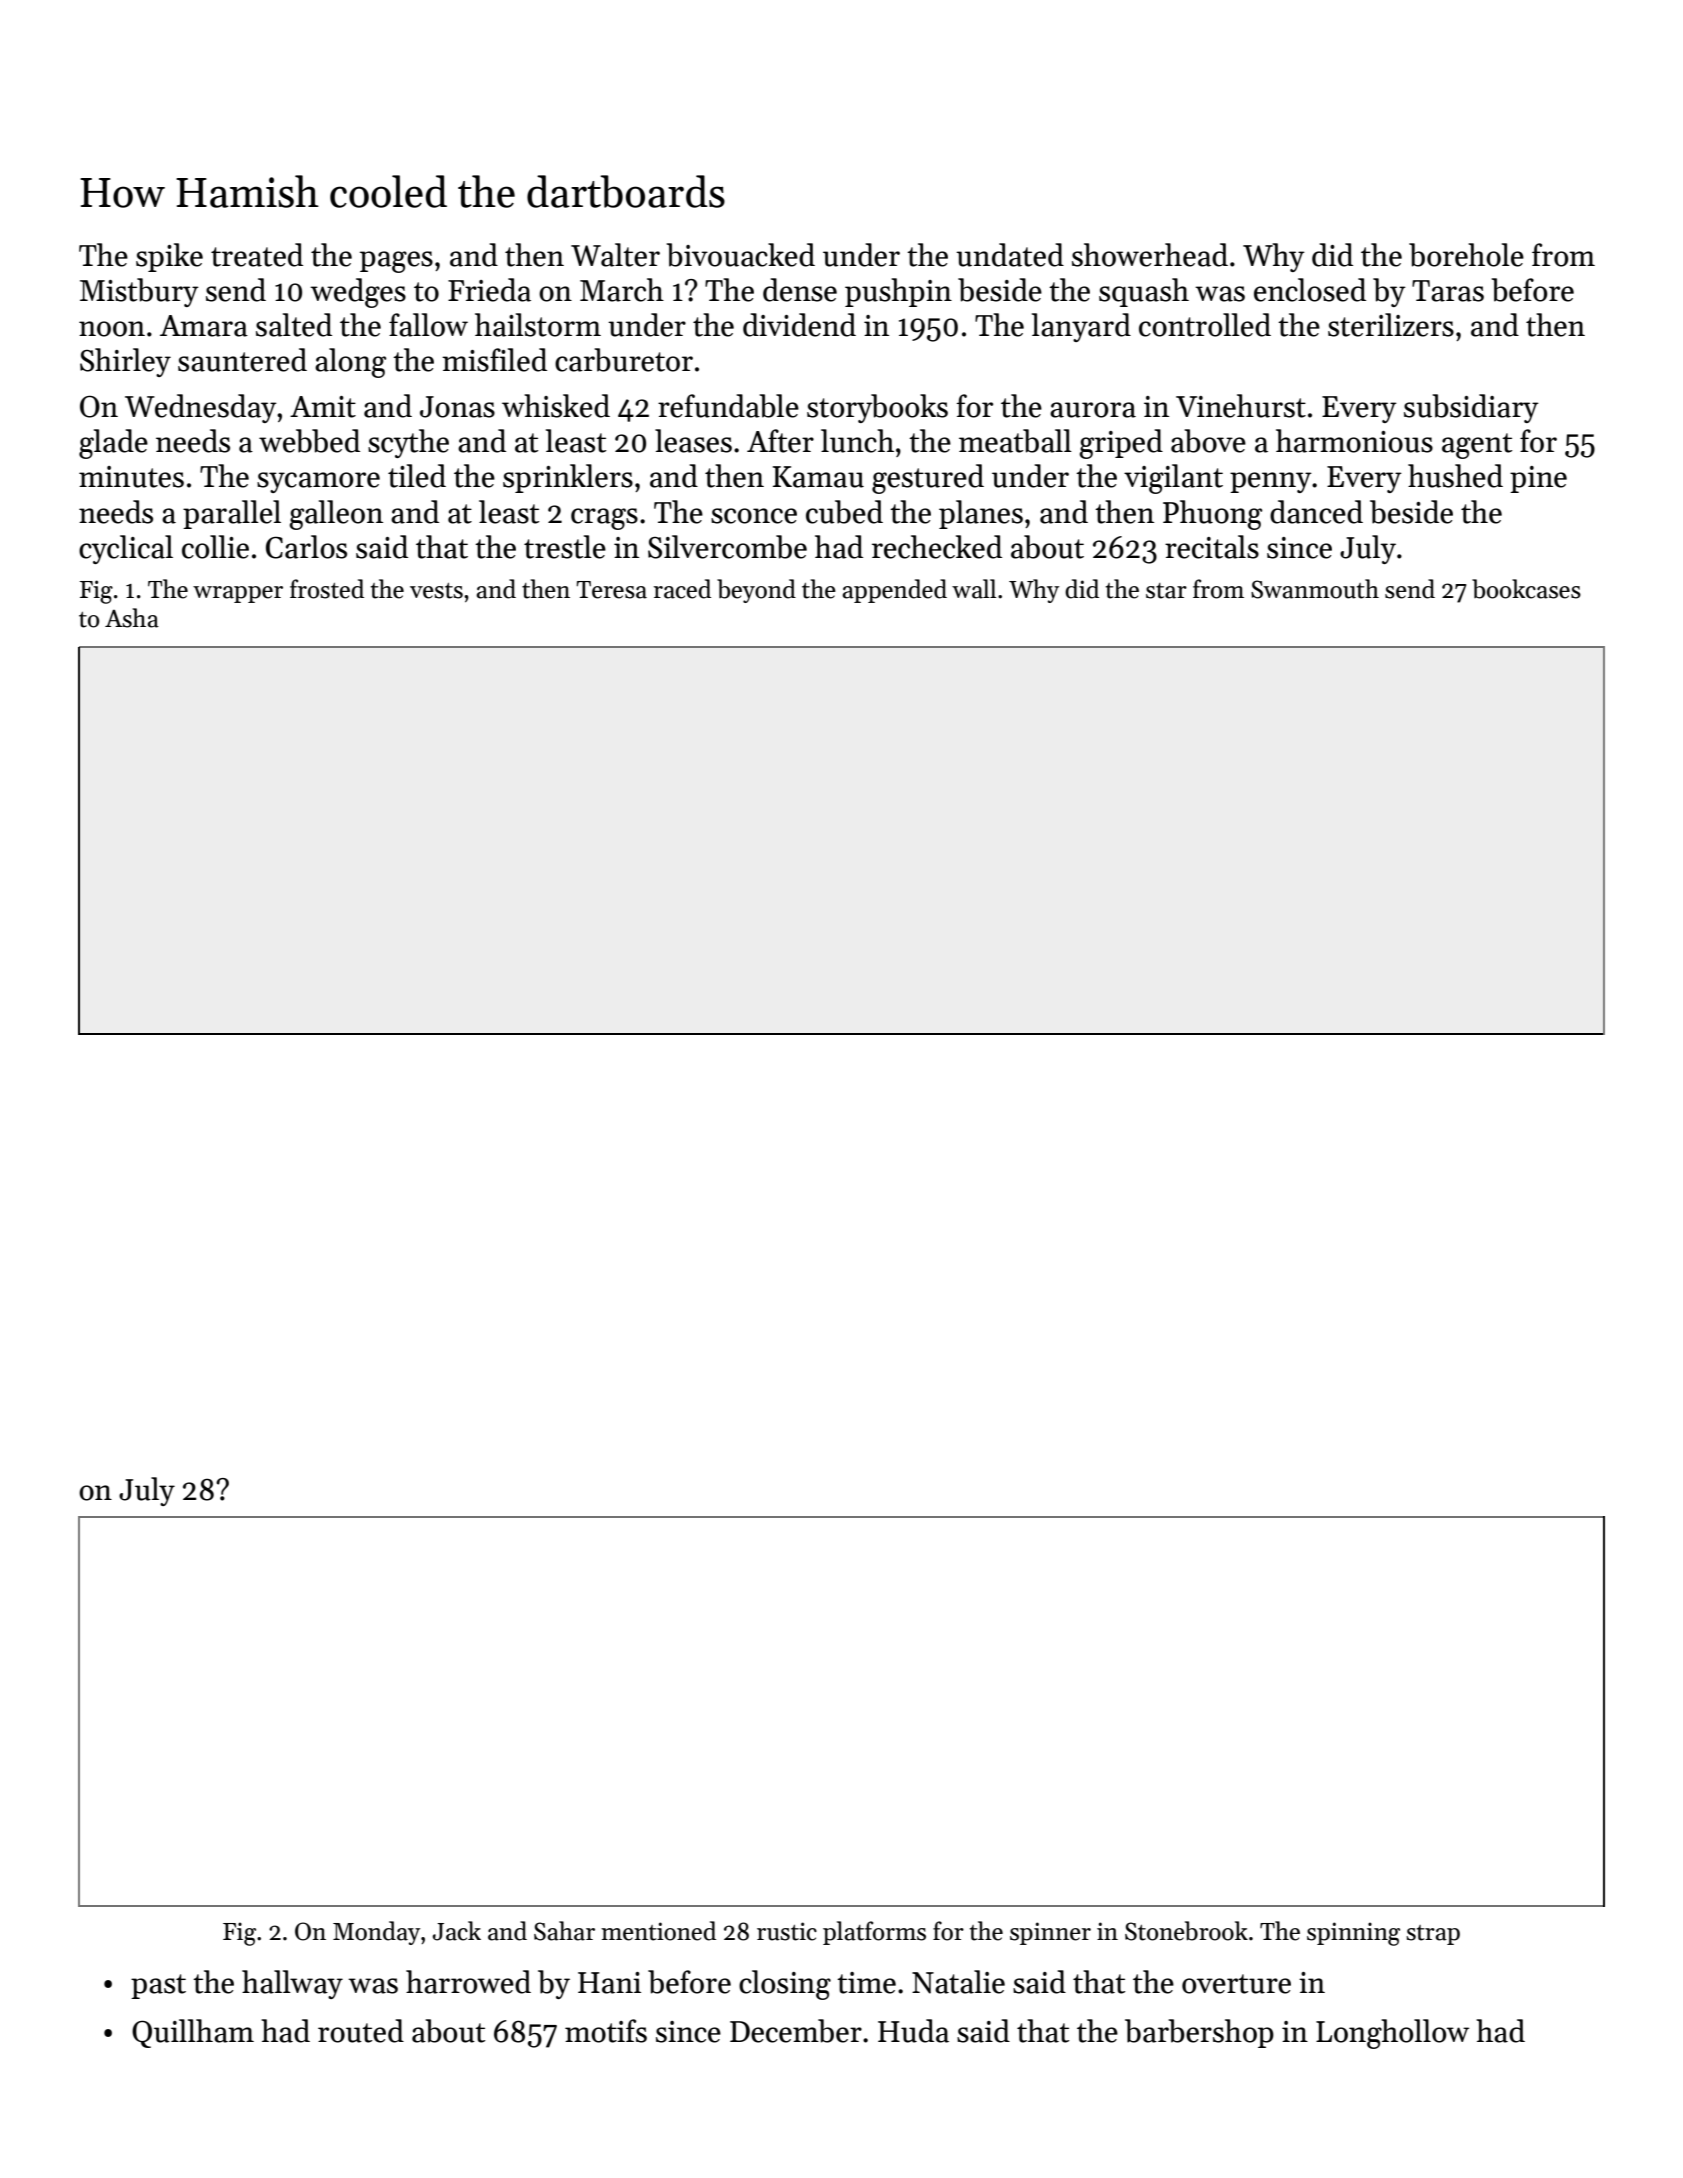 The height and width of the document is (2178, 1683). I want to click on star, so click(1166, 591).
